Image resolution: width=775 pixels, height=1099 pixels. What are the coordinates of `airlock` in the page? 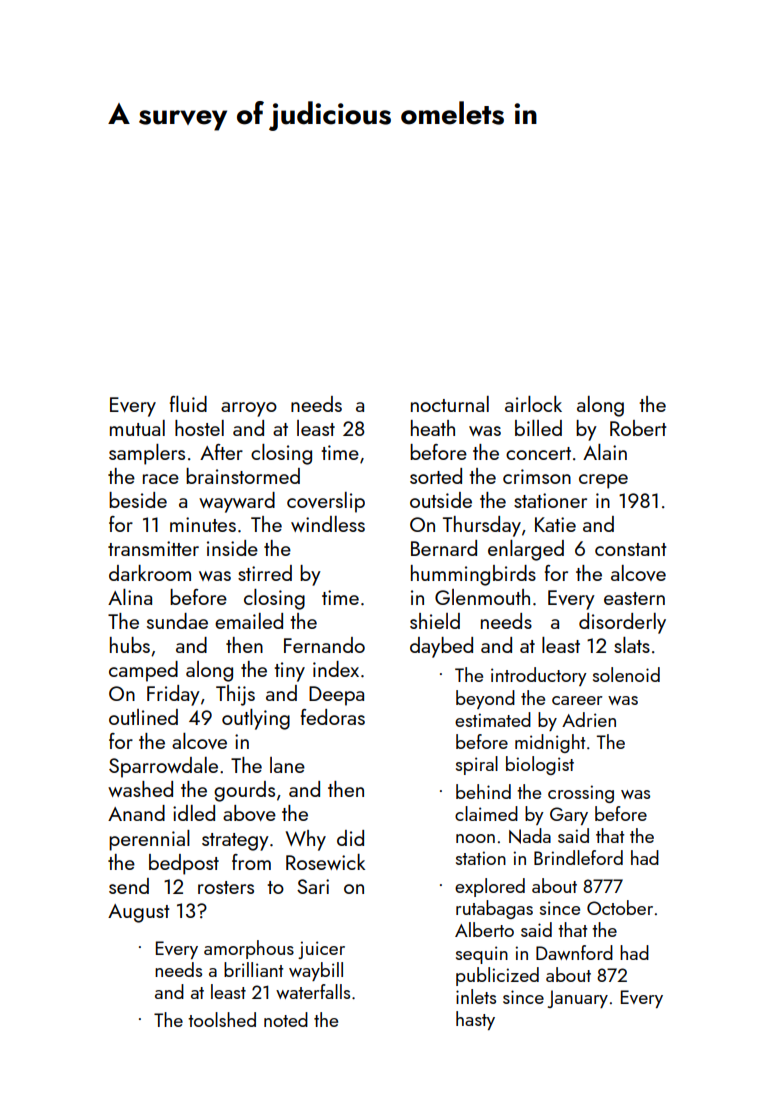 It's located at (533, 404).
